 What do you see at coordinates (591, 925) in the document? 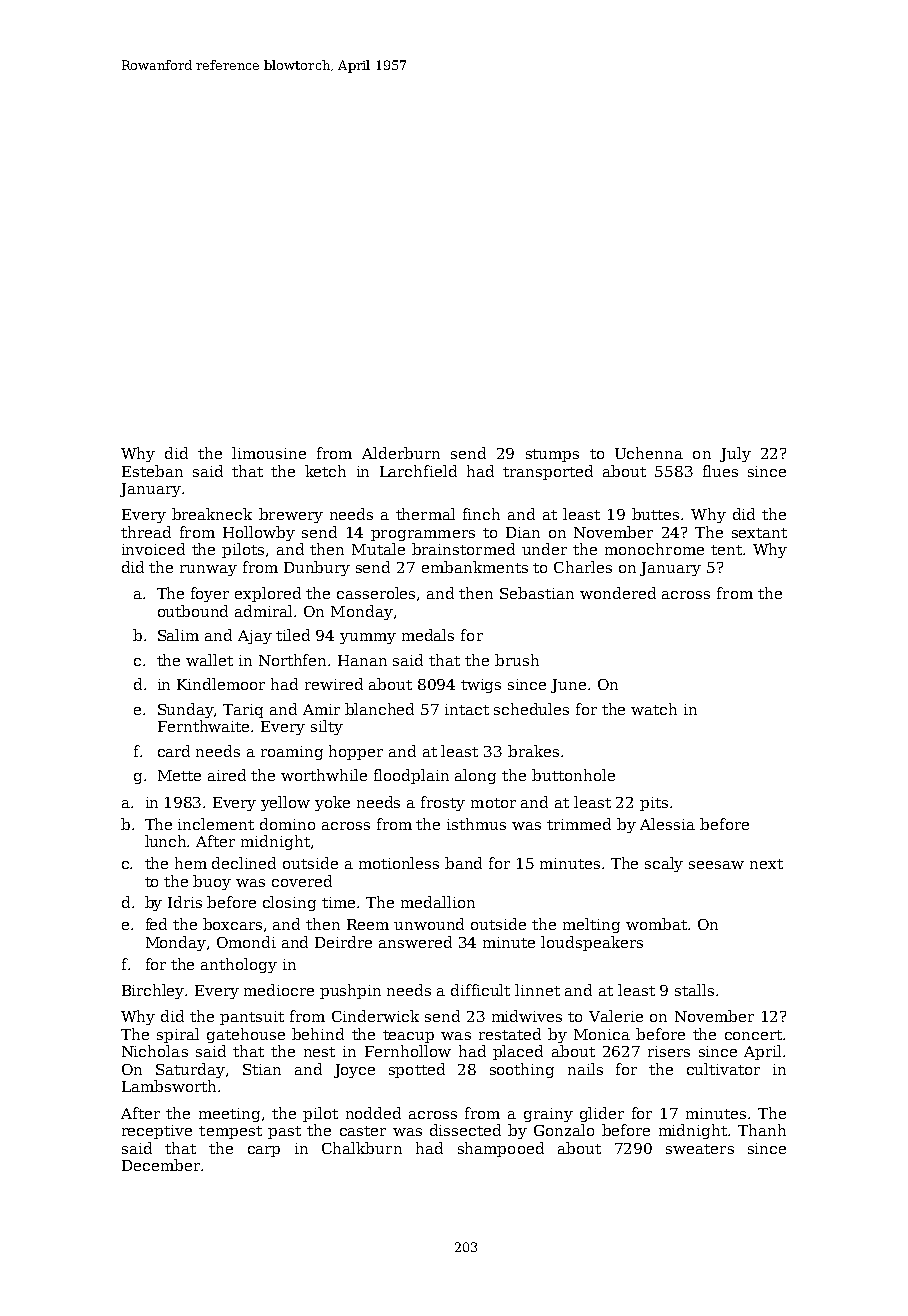
I see `melting` at bounding box center [591, 925].
